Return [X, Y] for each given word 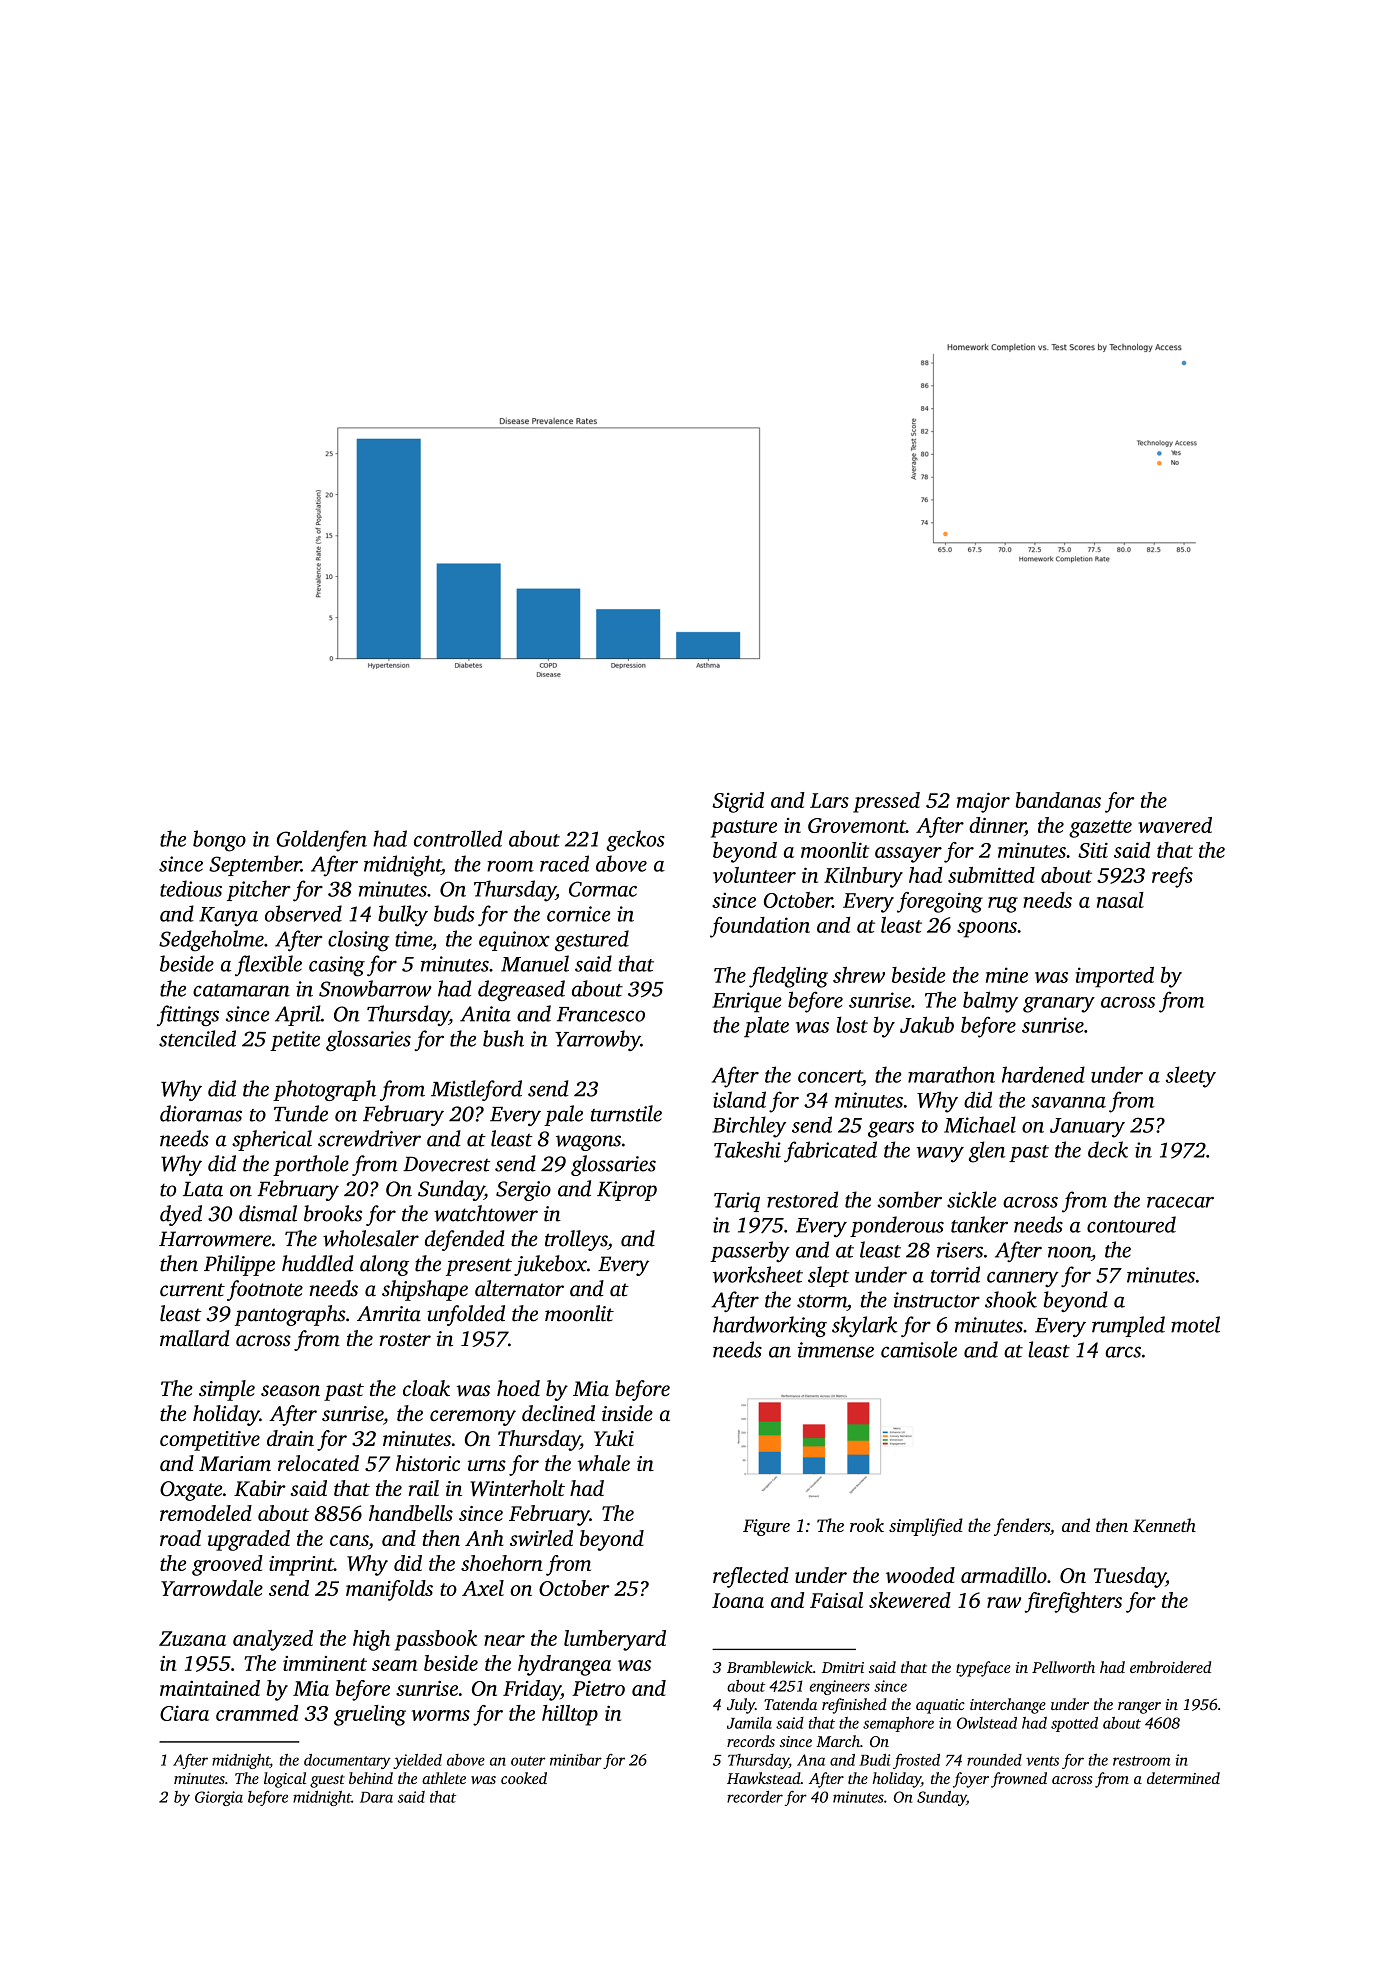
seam [394, 1665]
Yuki [614, 1438]
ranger [1139, 1708]
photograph [324, 1090]
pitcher [259, 890]
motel [1195, 1324]
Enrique [747, 1002]
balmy [990, 1002]
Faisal [836, 1600]
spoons [987, 930]
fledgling [788, 977]
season [290, 1390]
